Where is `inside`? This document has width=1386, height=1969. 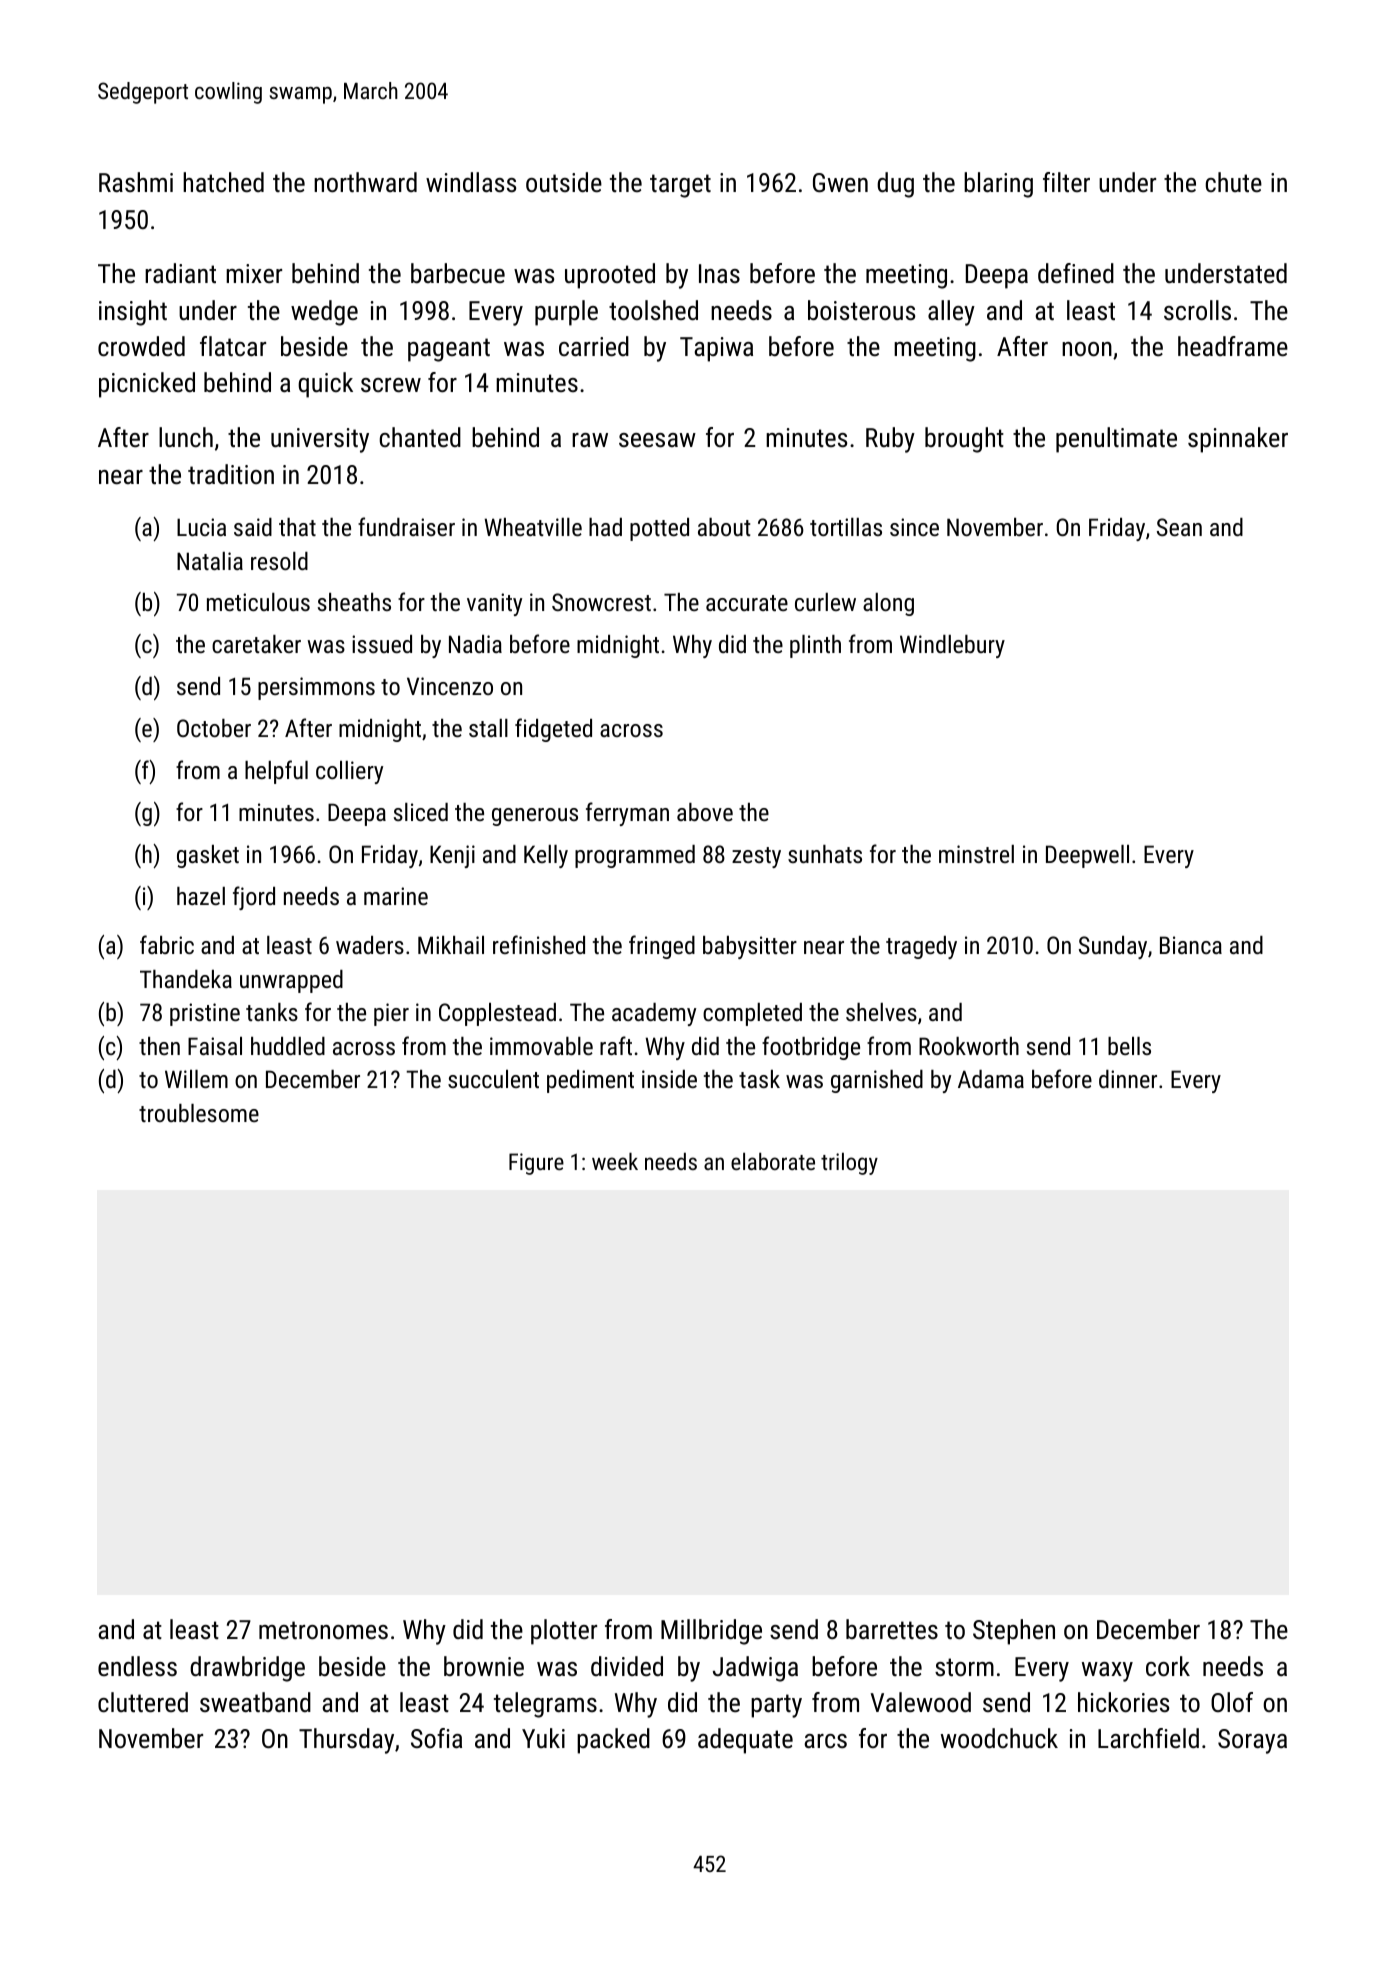 inside is located at coordinates (669, 1079).
